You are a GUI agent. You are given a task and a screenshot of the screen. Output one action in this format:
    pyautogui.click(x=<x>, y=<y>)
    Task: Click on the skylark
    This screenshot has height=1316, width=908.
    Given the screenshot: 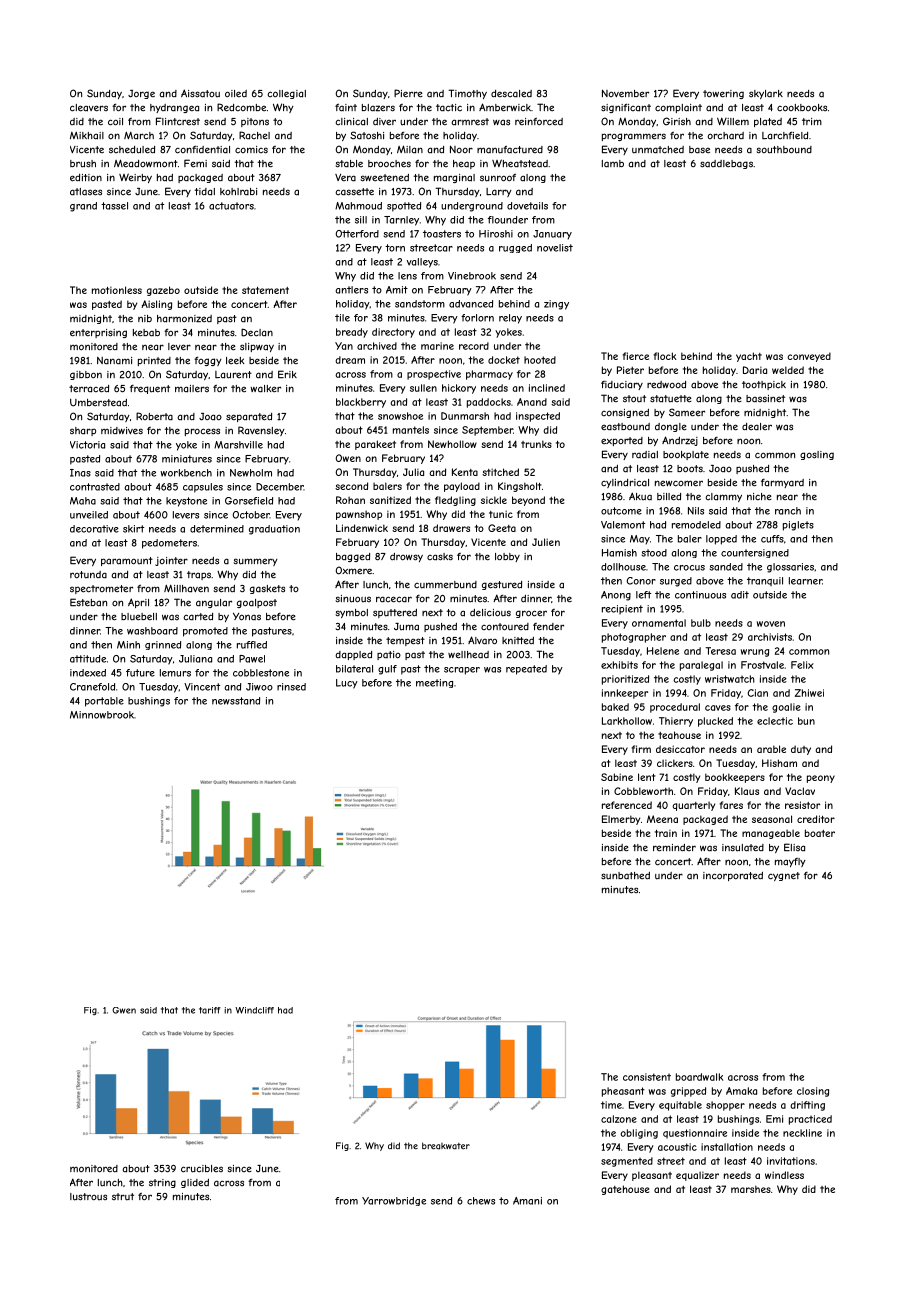 What is the action you would take?
    pyautogui.click(x=766, y=94)
